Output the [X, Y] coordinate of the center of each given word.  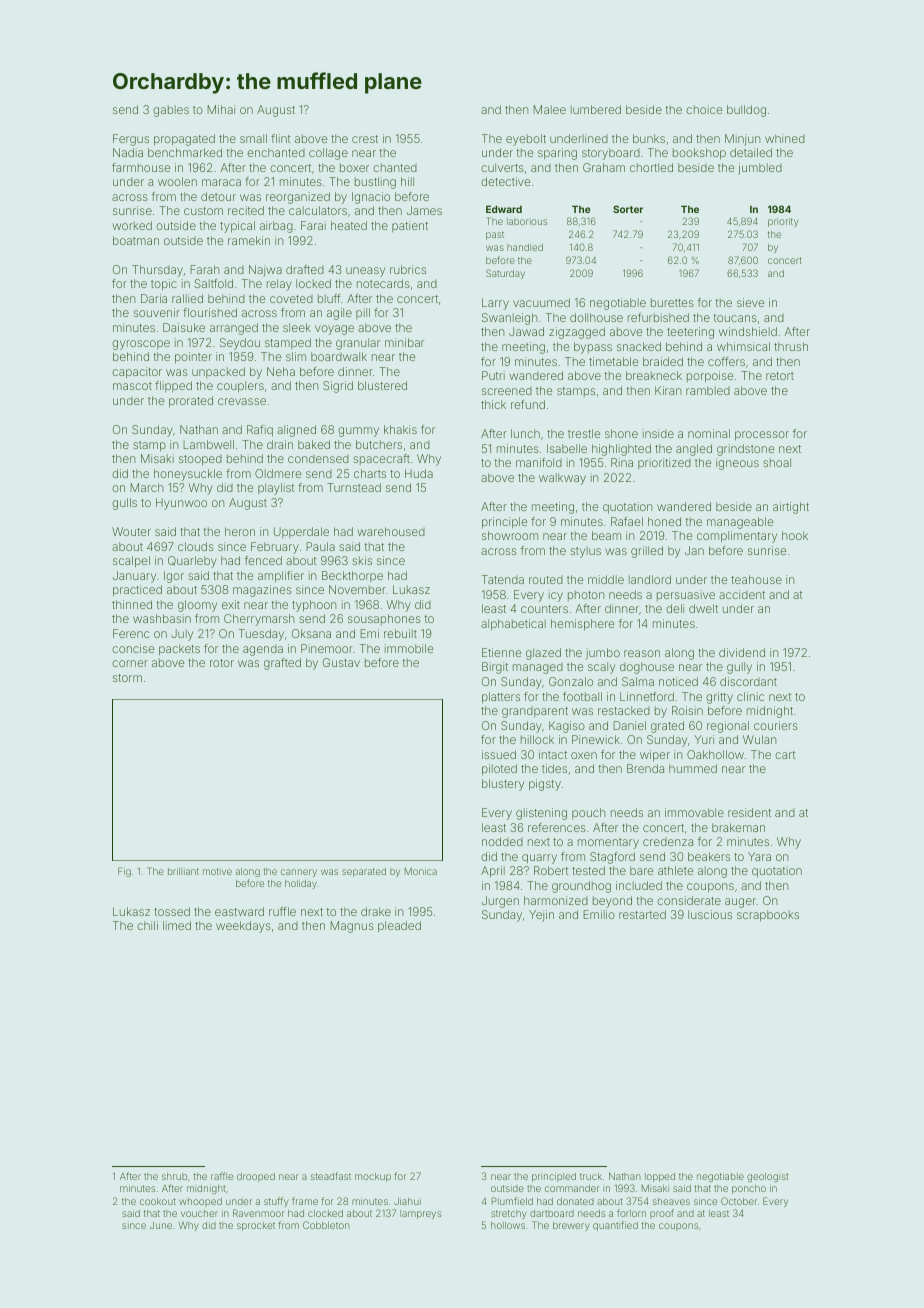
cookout [158, 1201]
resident [749, 812]
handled [525, 247]
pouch [588, 813]
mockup [373, 1177]
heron [240, 531]
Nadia [128, 152]
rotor [222, 663]
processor [762, 436]
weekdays [243, 927]
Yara [759, 856]
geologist [767, 1177]
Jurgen [500, 902]
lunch [525, 433]
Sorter [628, 209]
